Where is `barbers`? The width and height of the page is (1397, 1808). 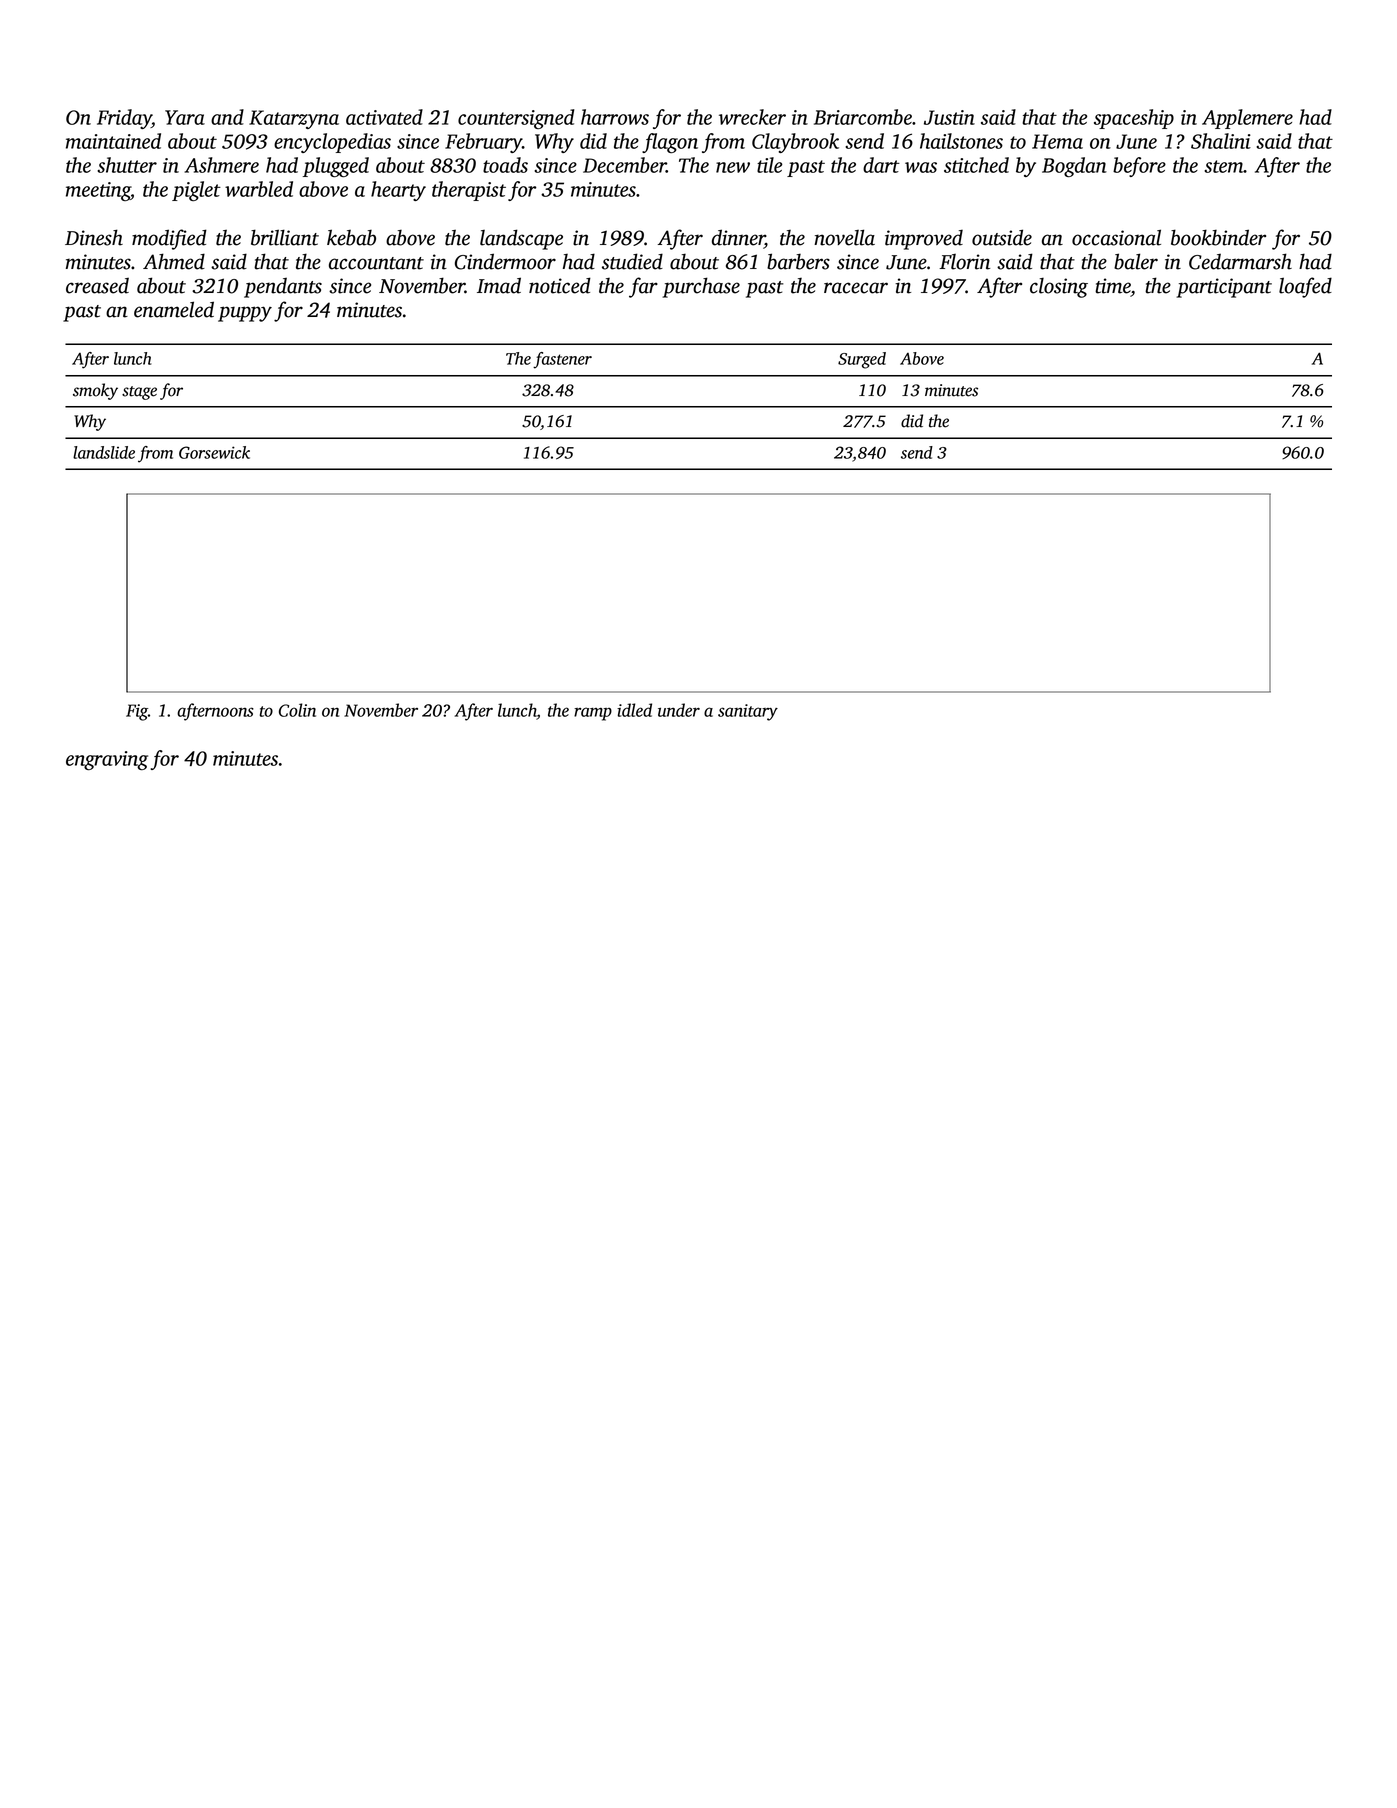
barbers is located at coordinates (798, 261).
